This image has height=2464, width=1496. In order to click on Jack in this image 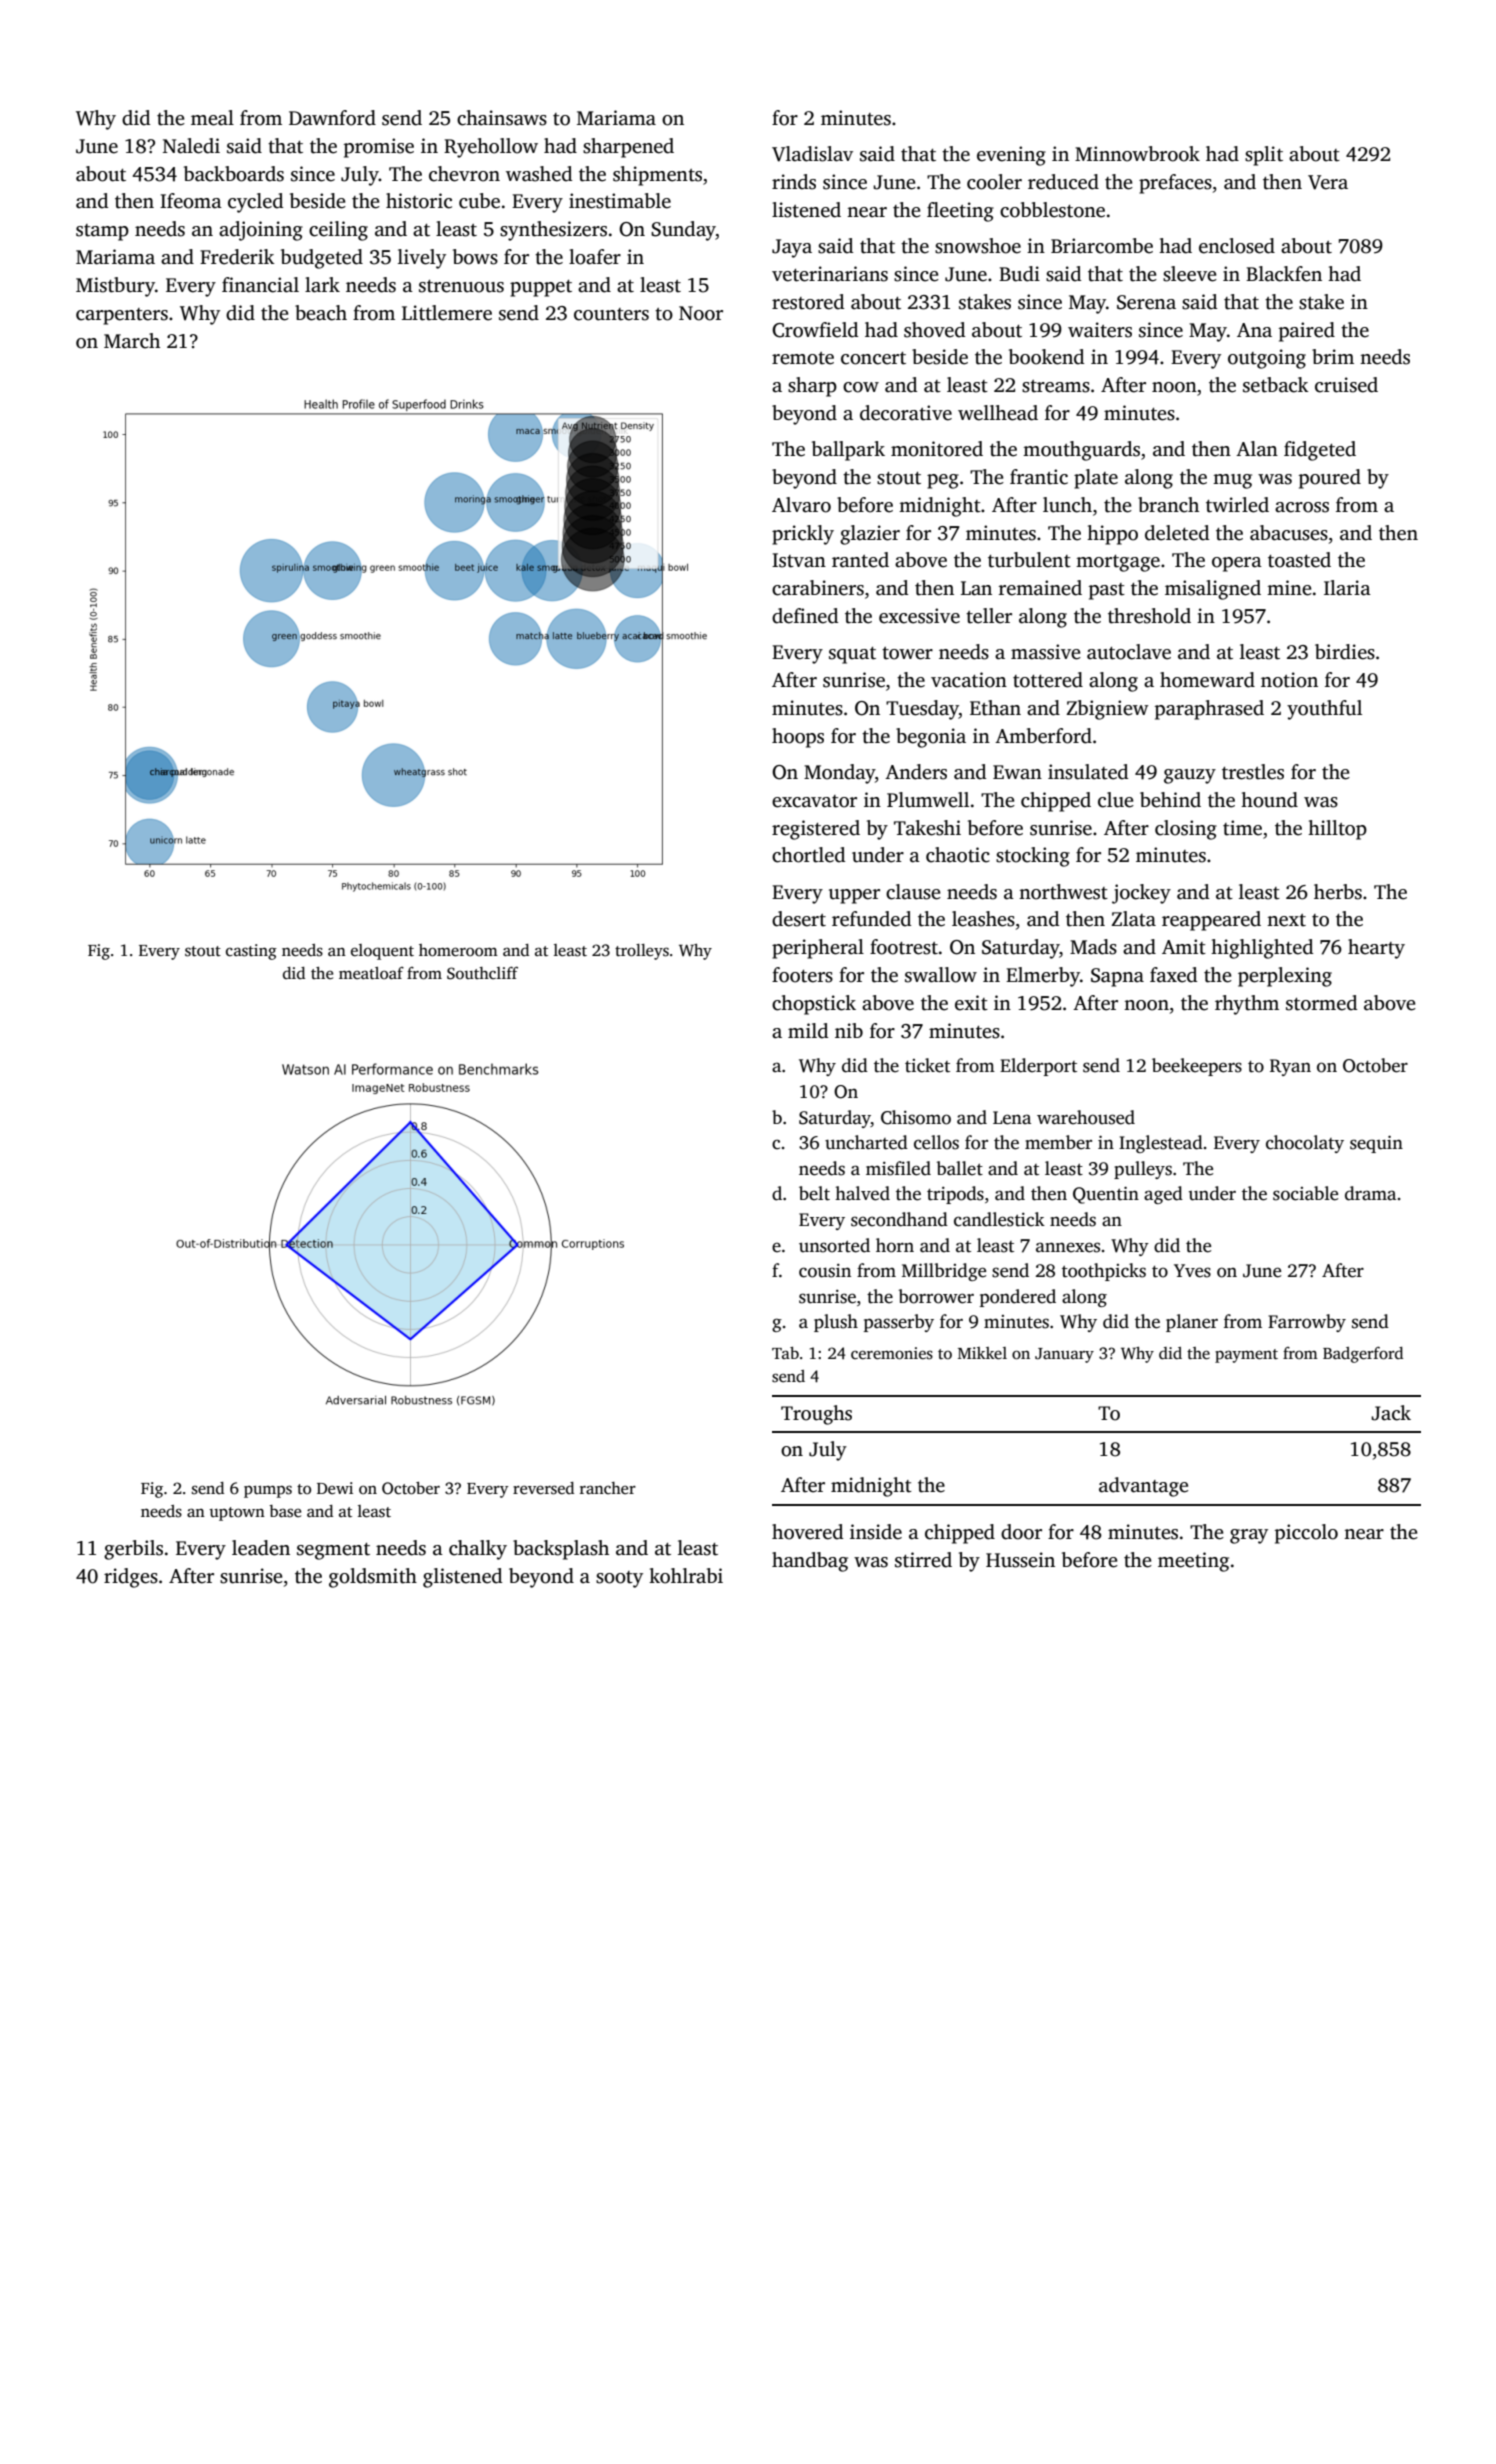, I will do `click(1391, 1413)`.
